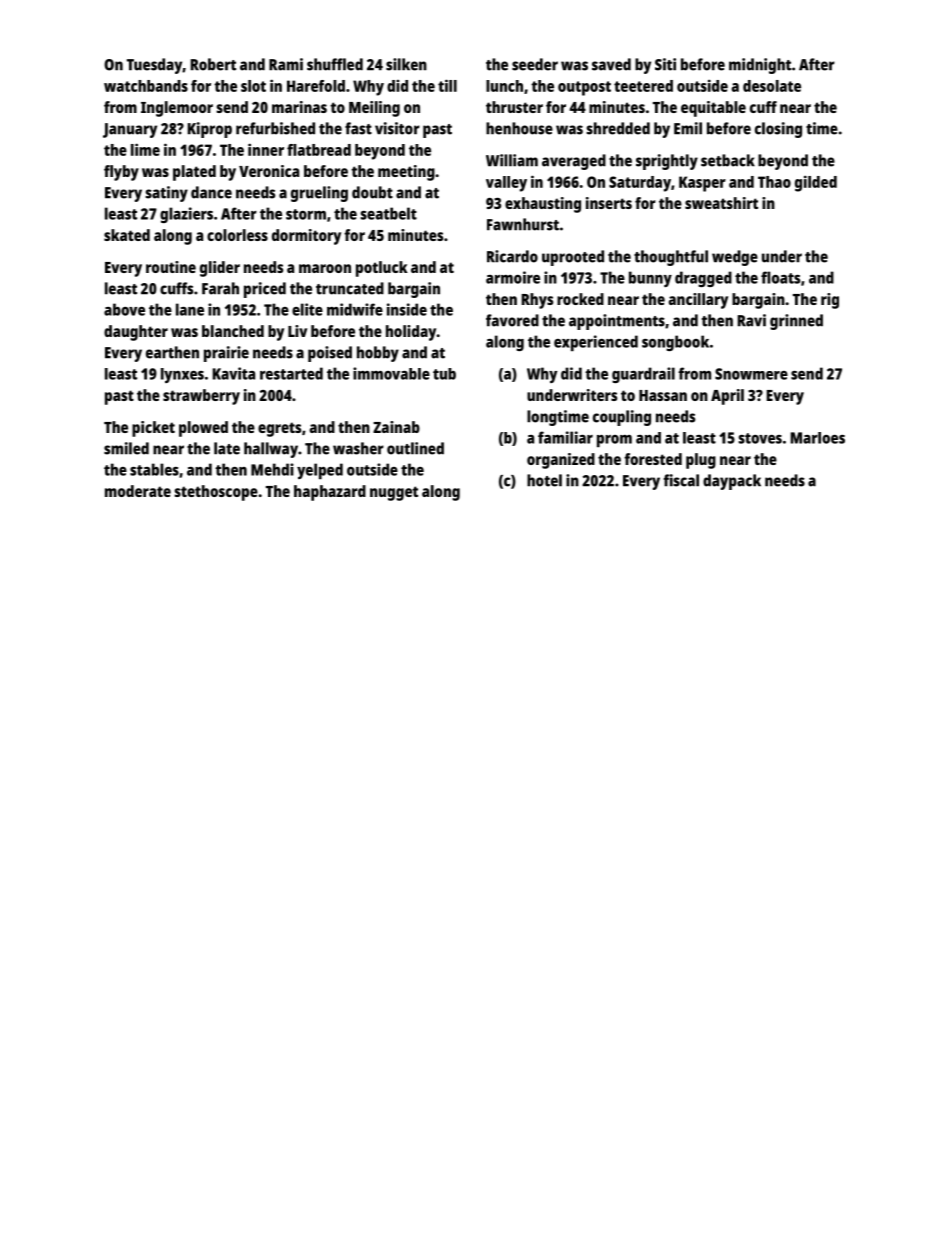 The width and height of the document is (952, 1233). What do you see at coordinates (537, 301) in the document?
I see `Rhys` at bounding box center [537, 301].
